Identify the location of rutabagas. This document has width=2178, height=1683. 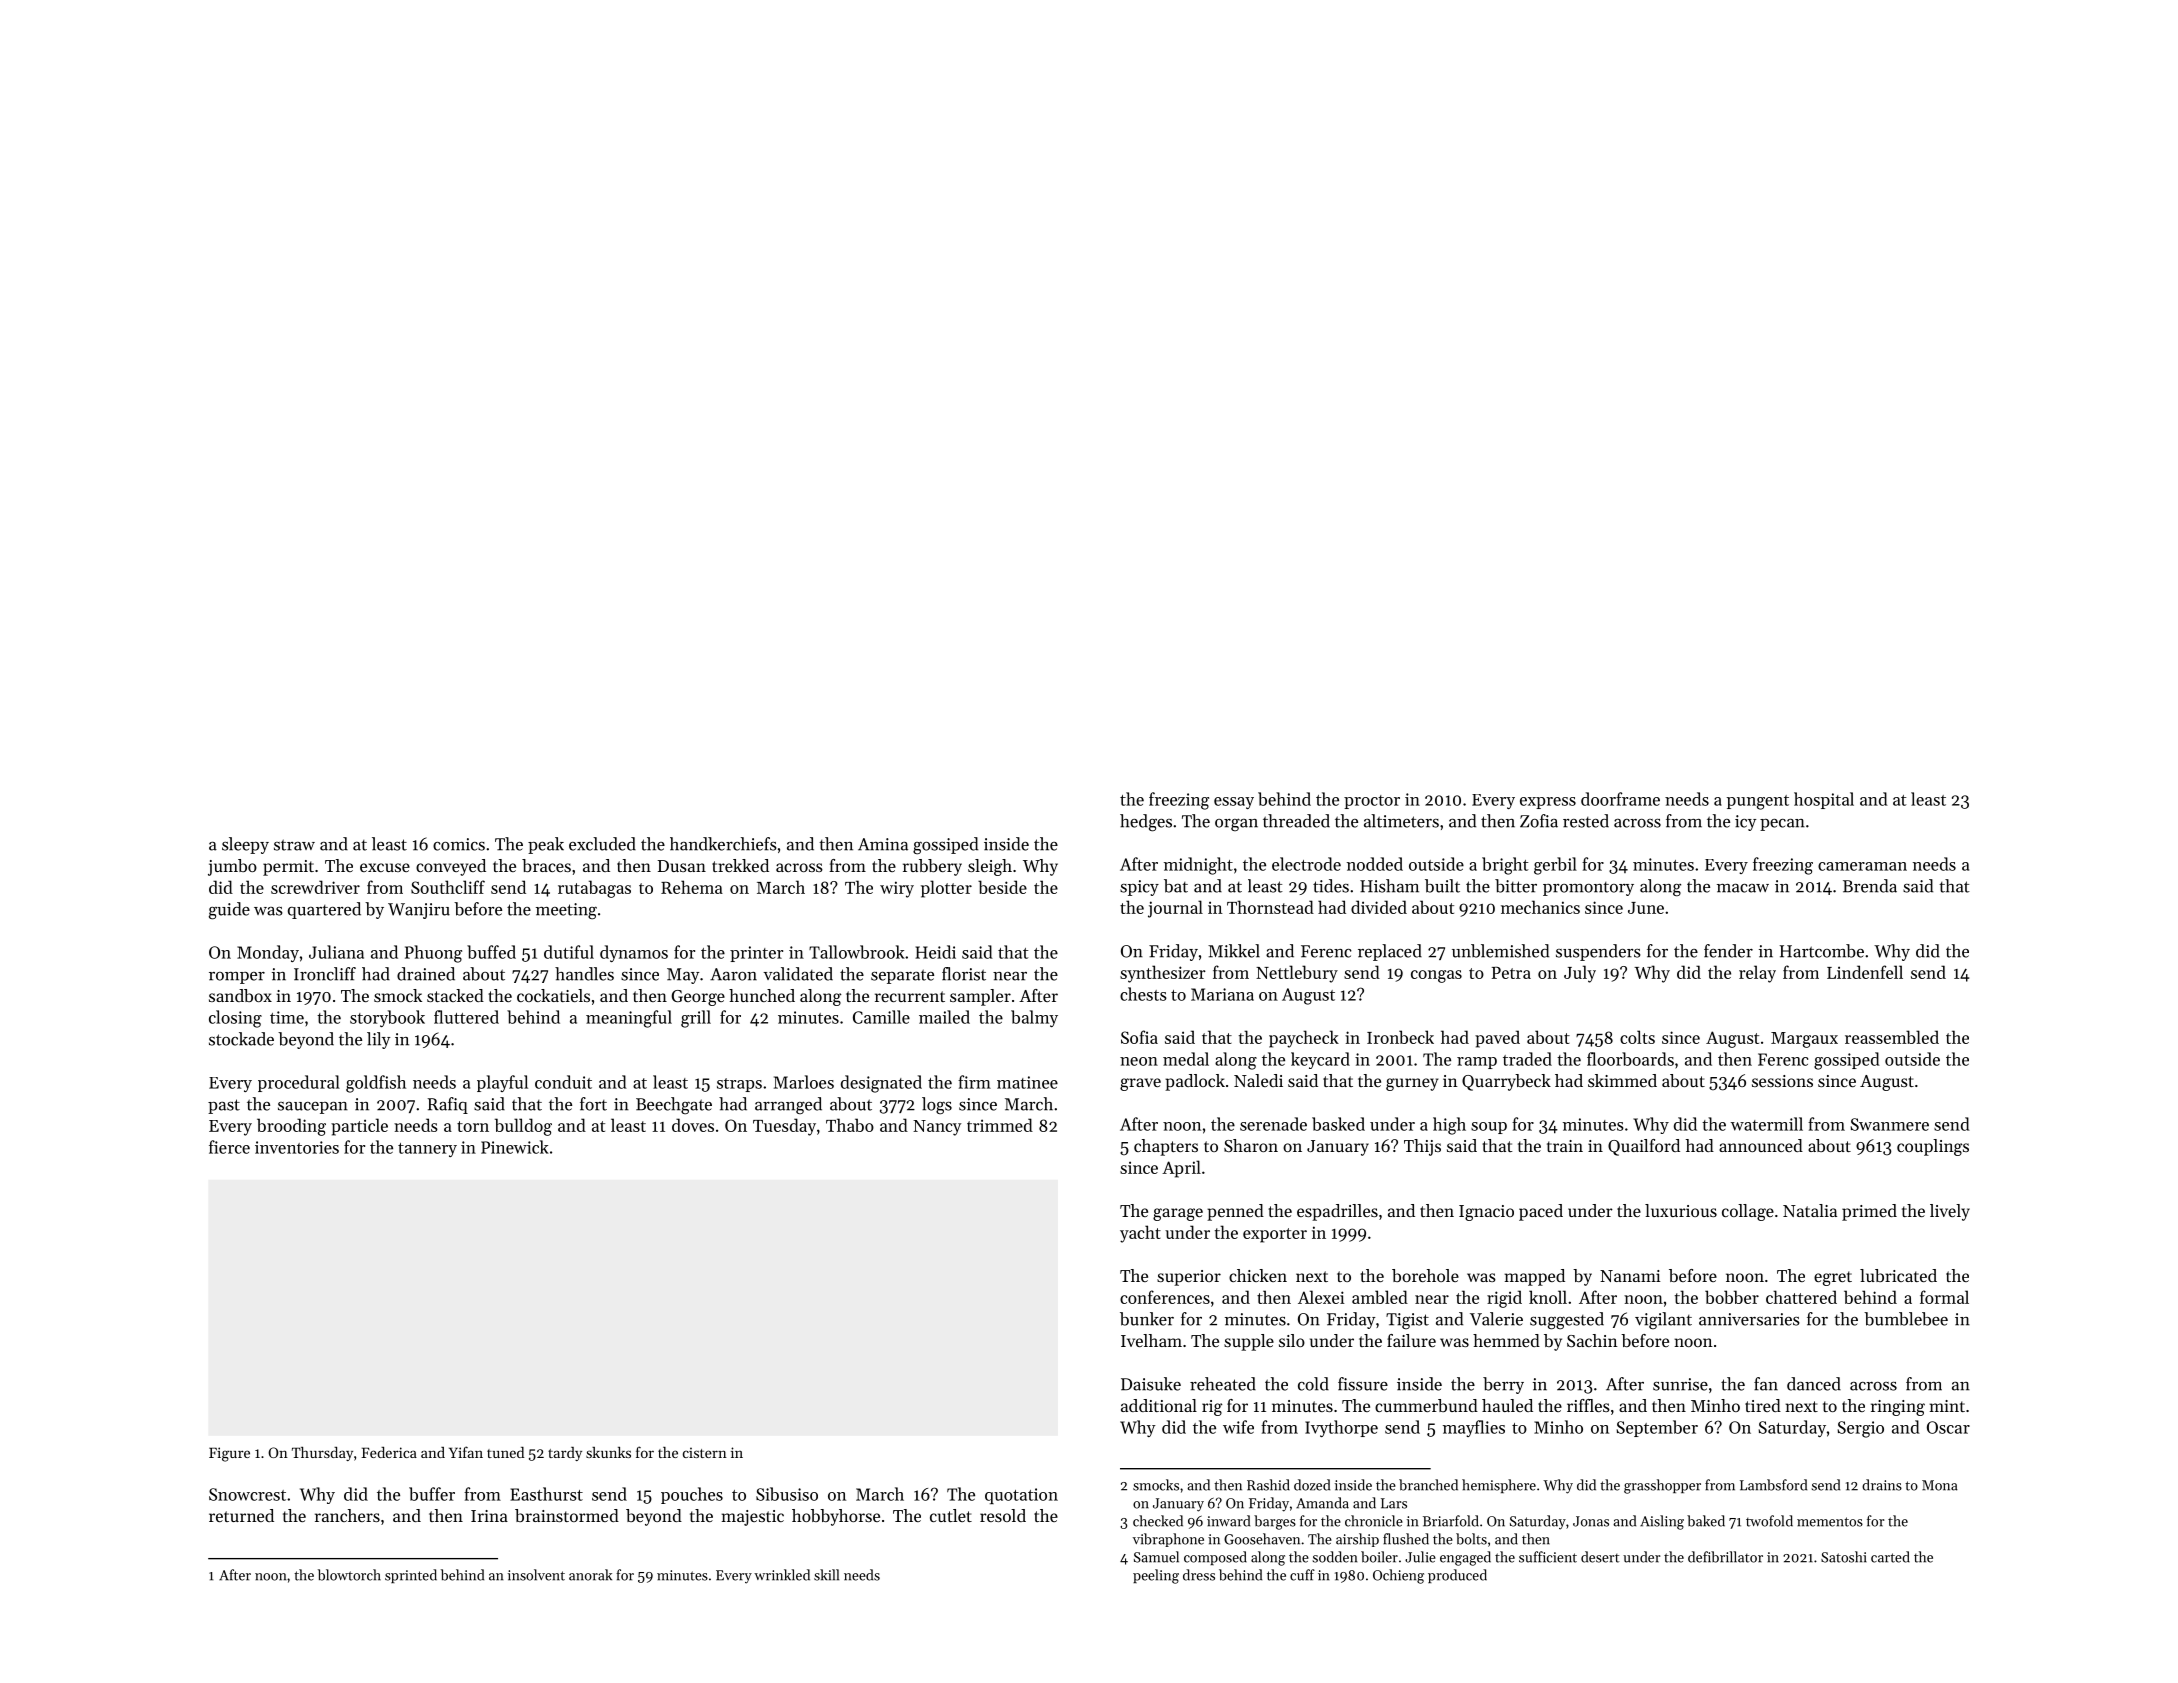
(594, 889).
